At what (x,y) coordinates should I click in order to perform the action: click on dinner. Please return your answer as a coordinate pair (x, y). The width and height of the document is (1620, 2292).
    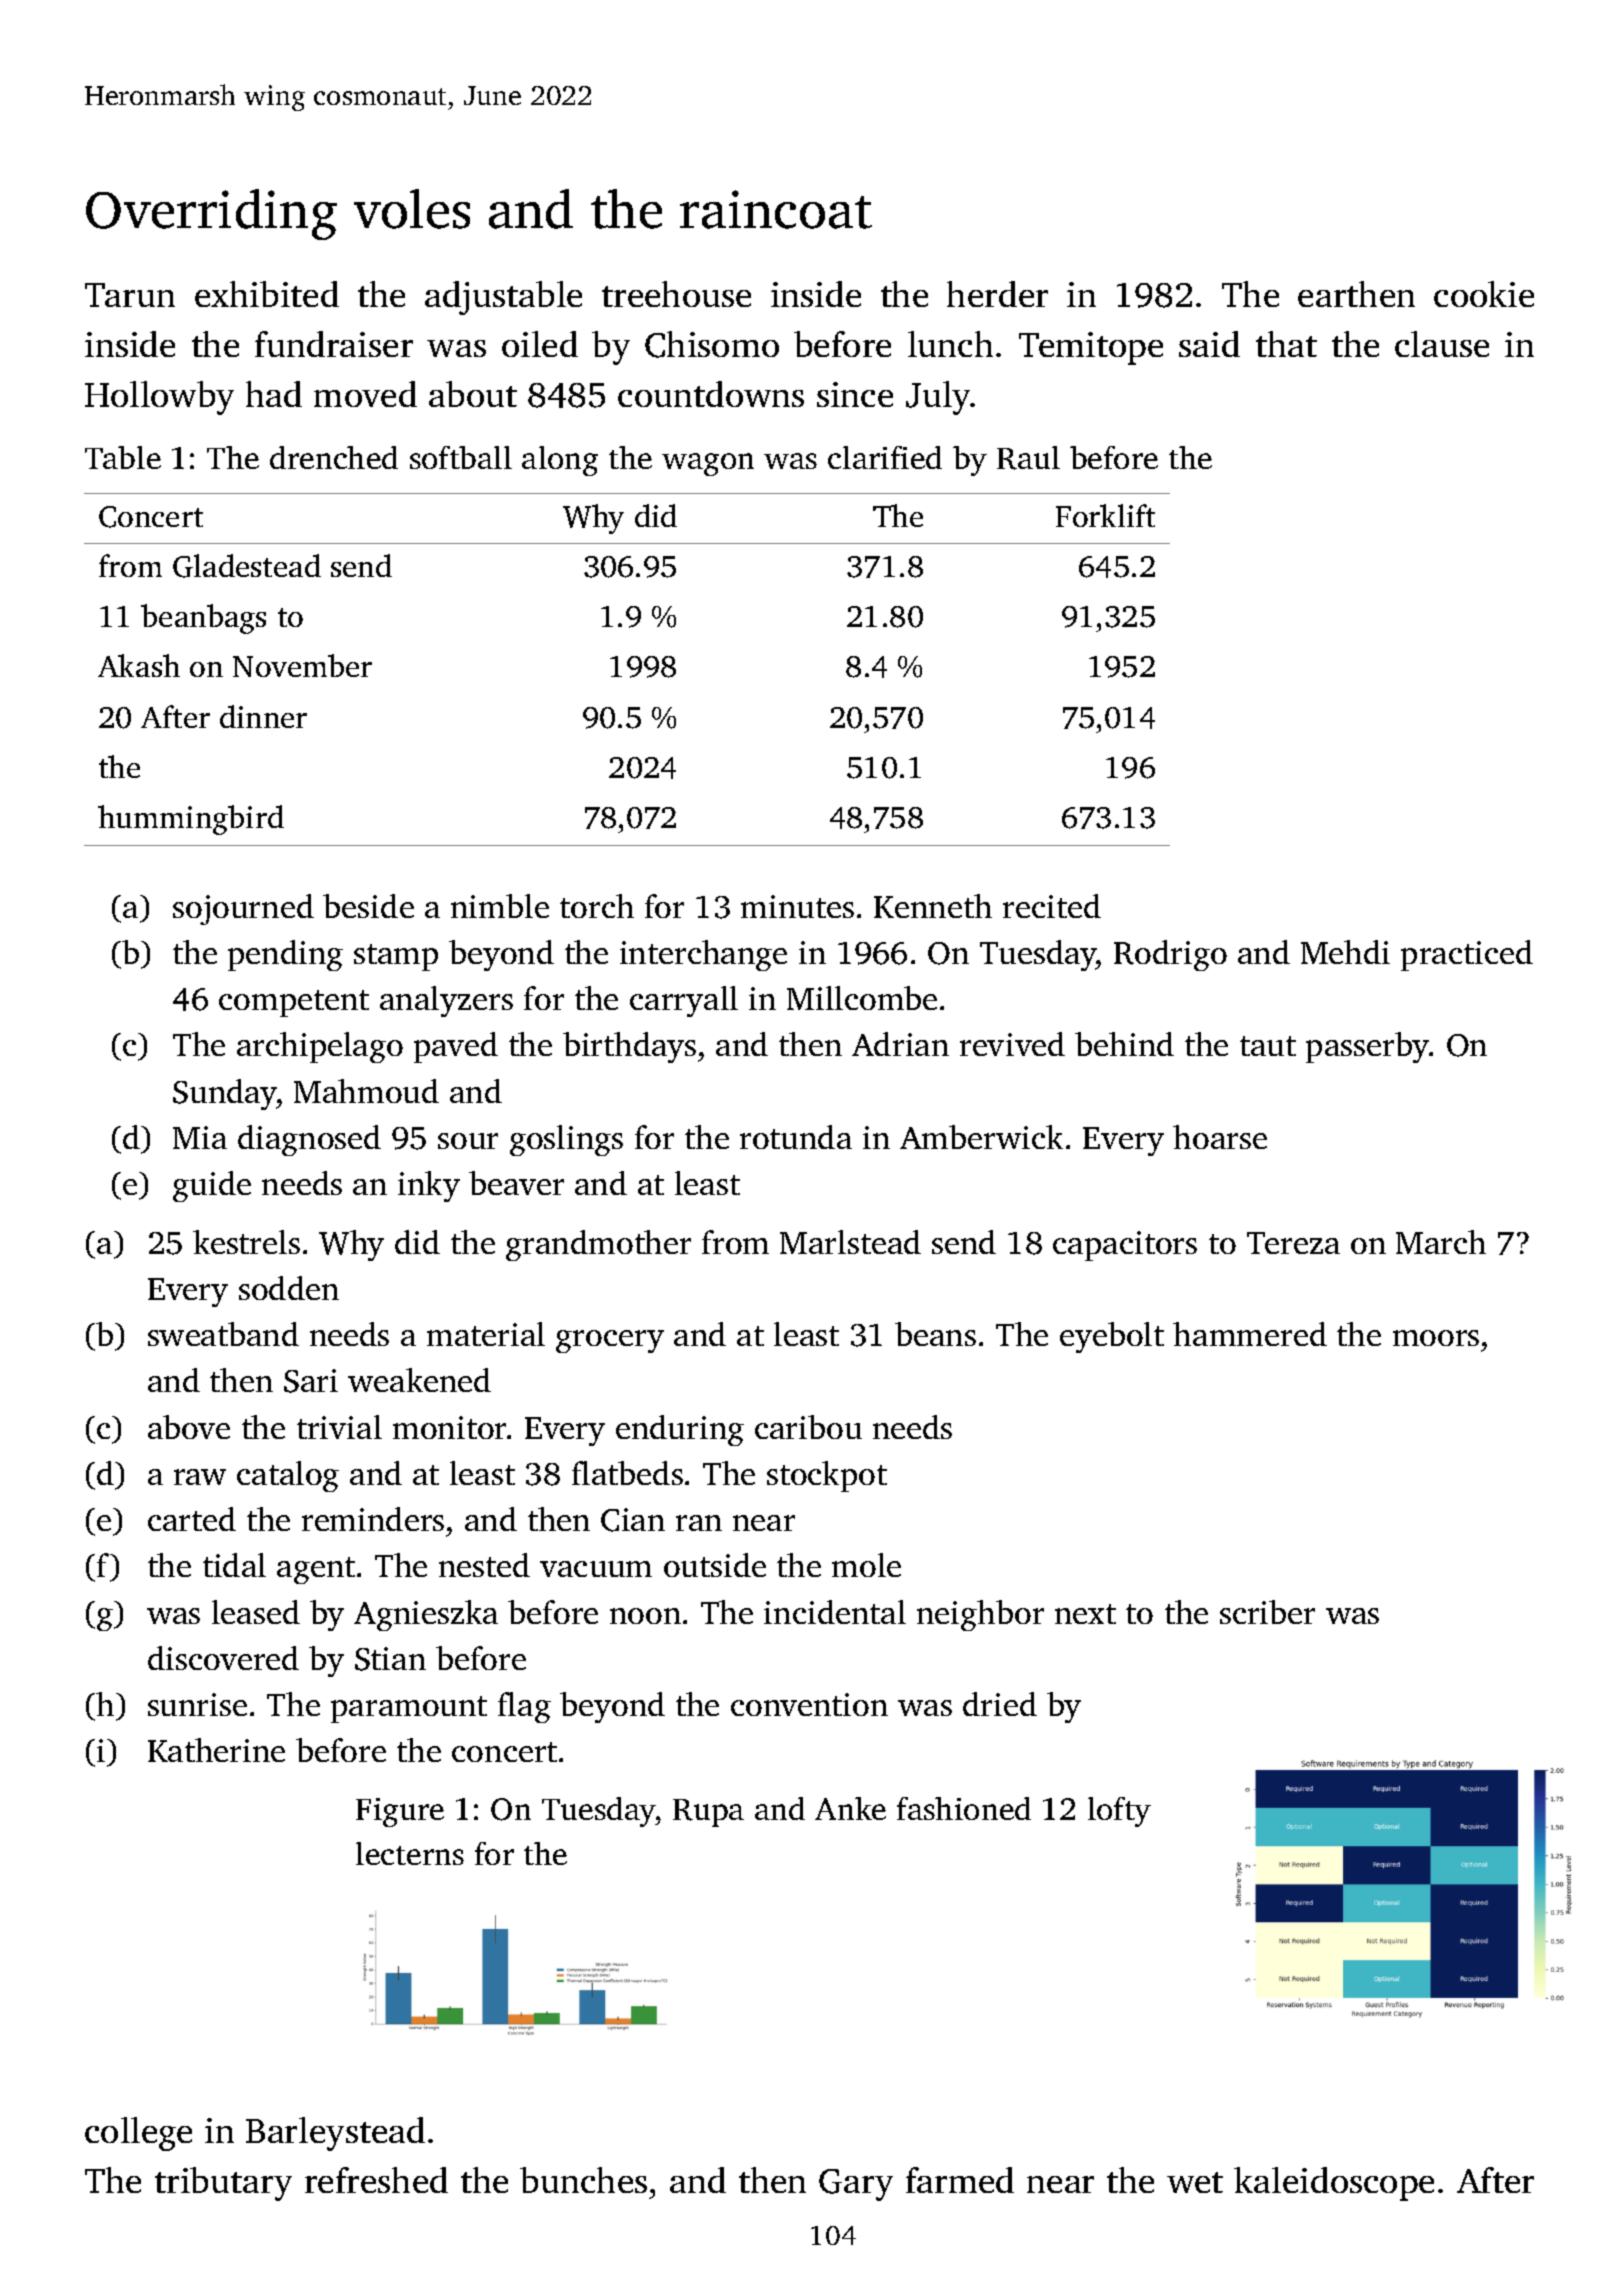
    Looking at the image, I should click on (263, 716).
